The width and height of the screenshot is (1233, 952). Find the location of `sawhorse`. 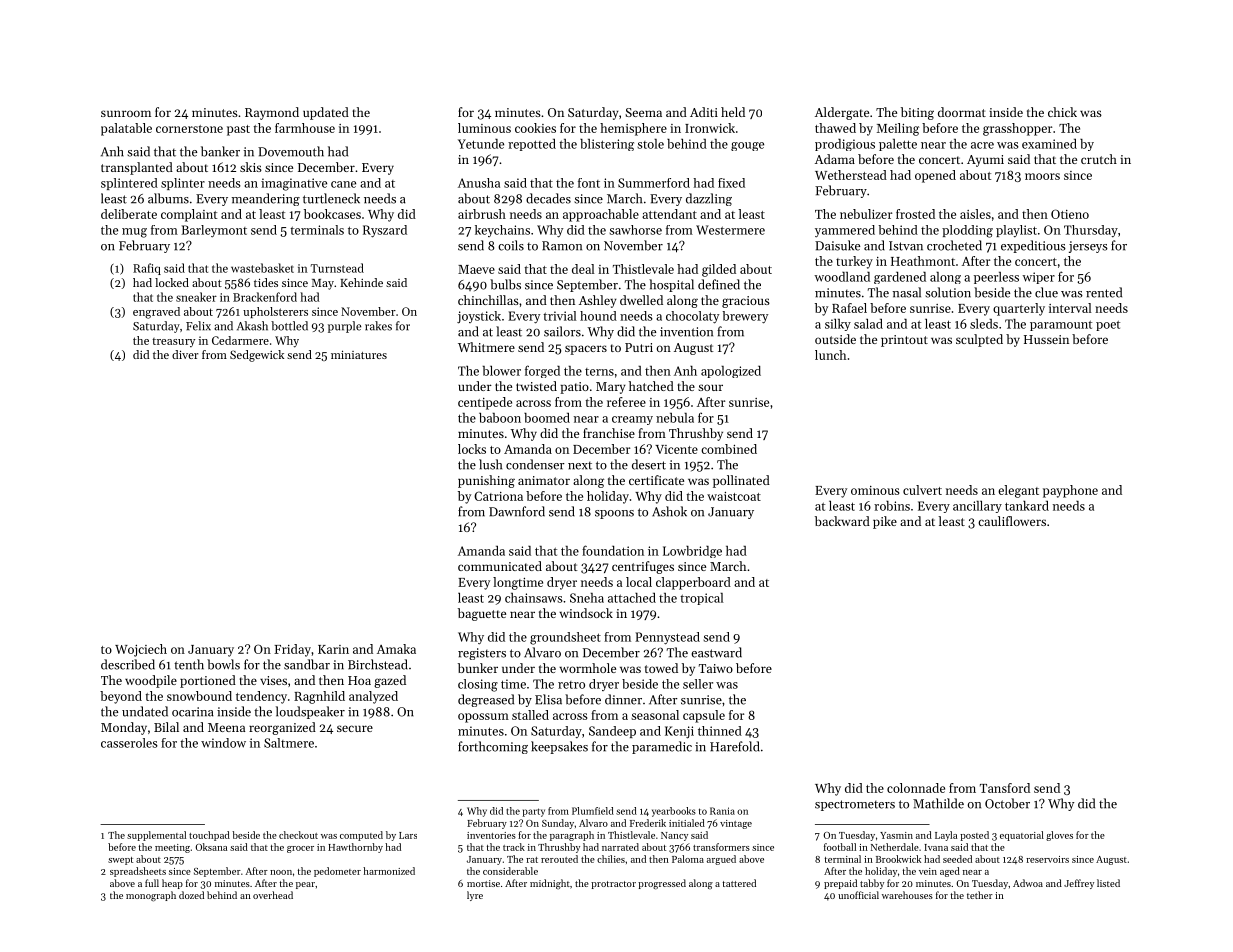

sawhorse is located at coordinates (635, 230).
